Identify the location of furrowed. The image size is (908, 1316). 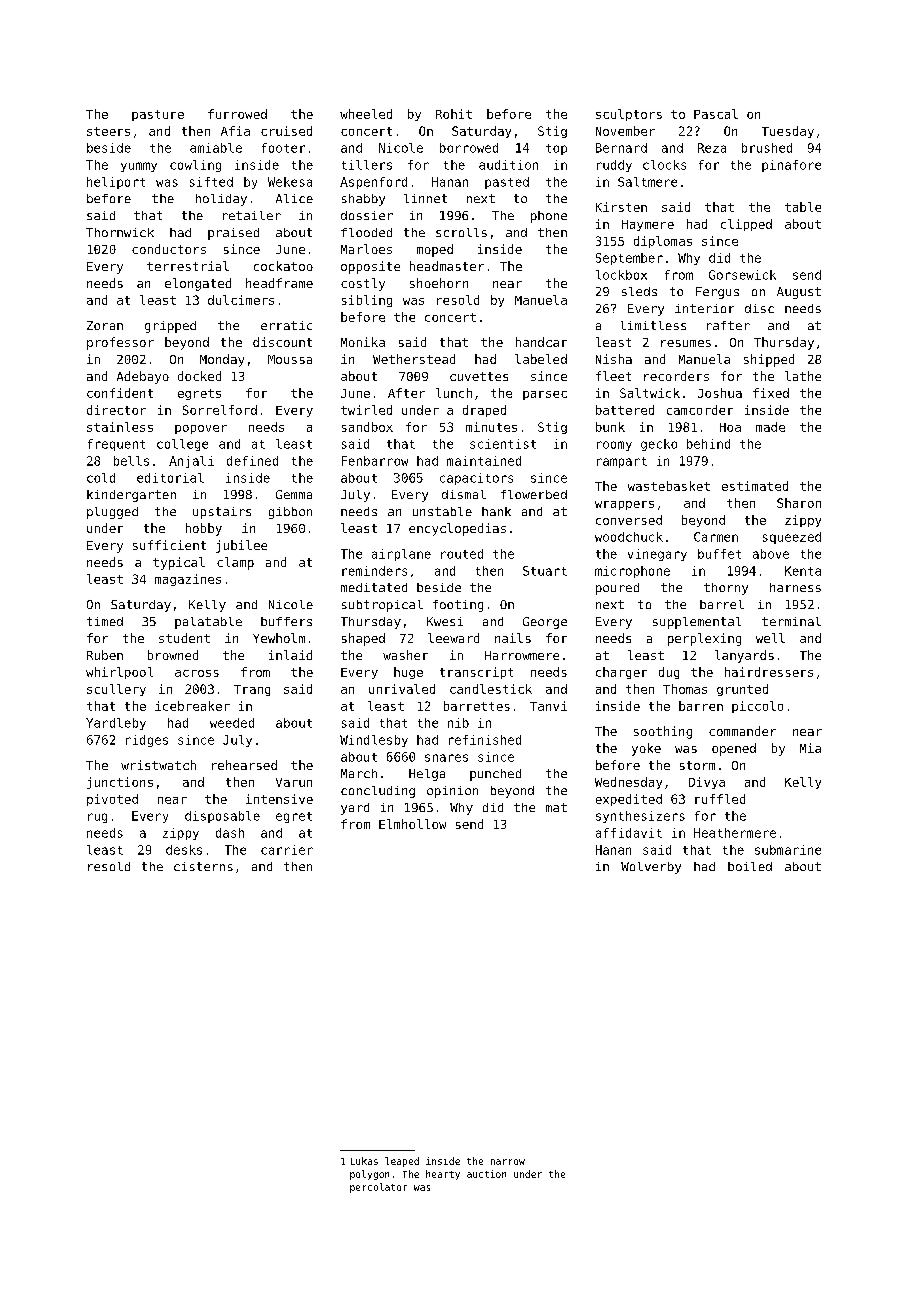
(237, 114).
